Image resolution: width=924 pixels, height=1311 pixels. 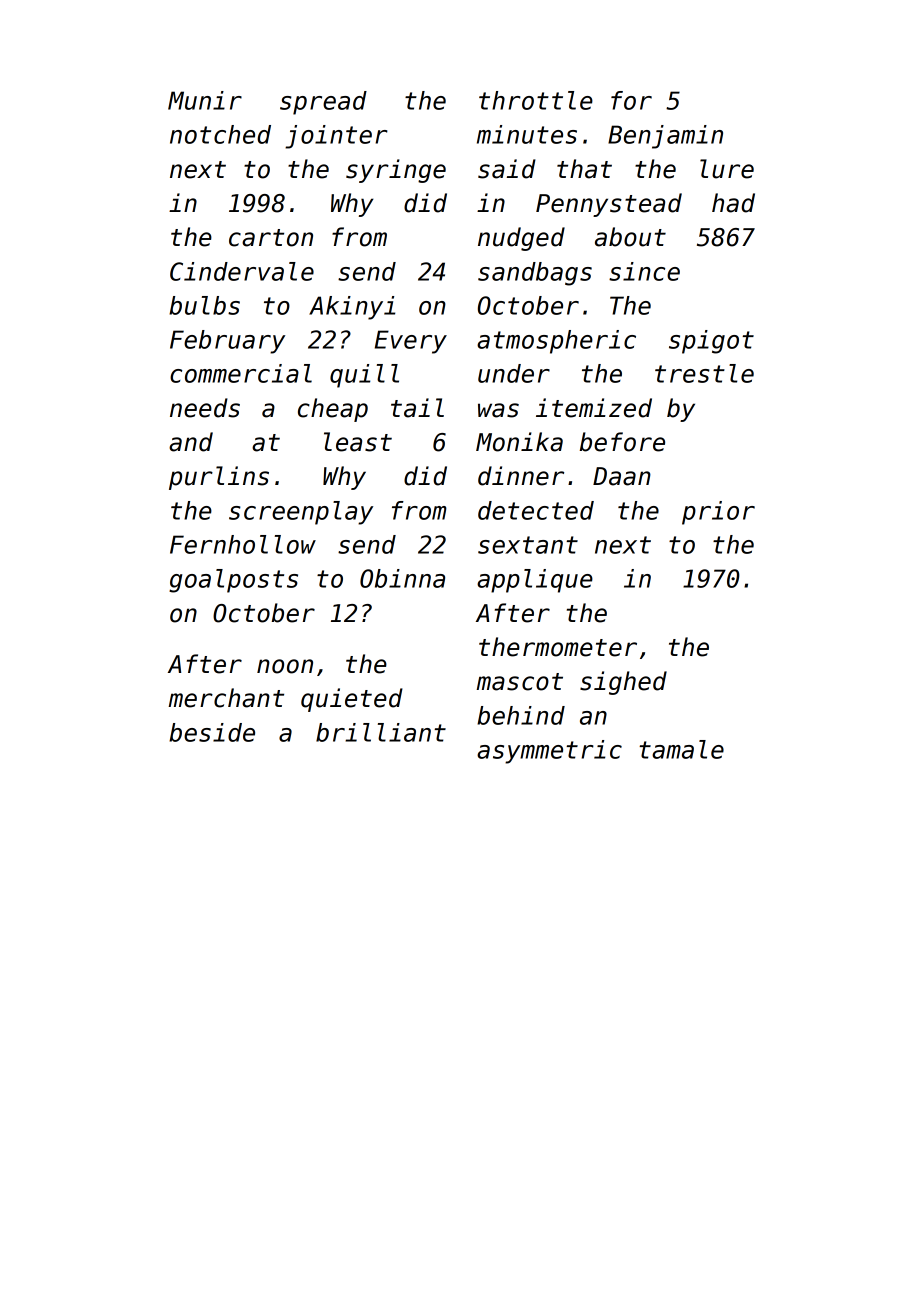 I want to click on Obinna, so click(x=402, y=578).
